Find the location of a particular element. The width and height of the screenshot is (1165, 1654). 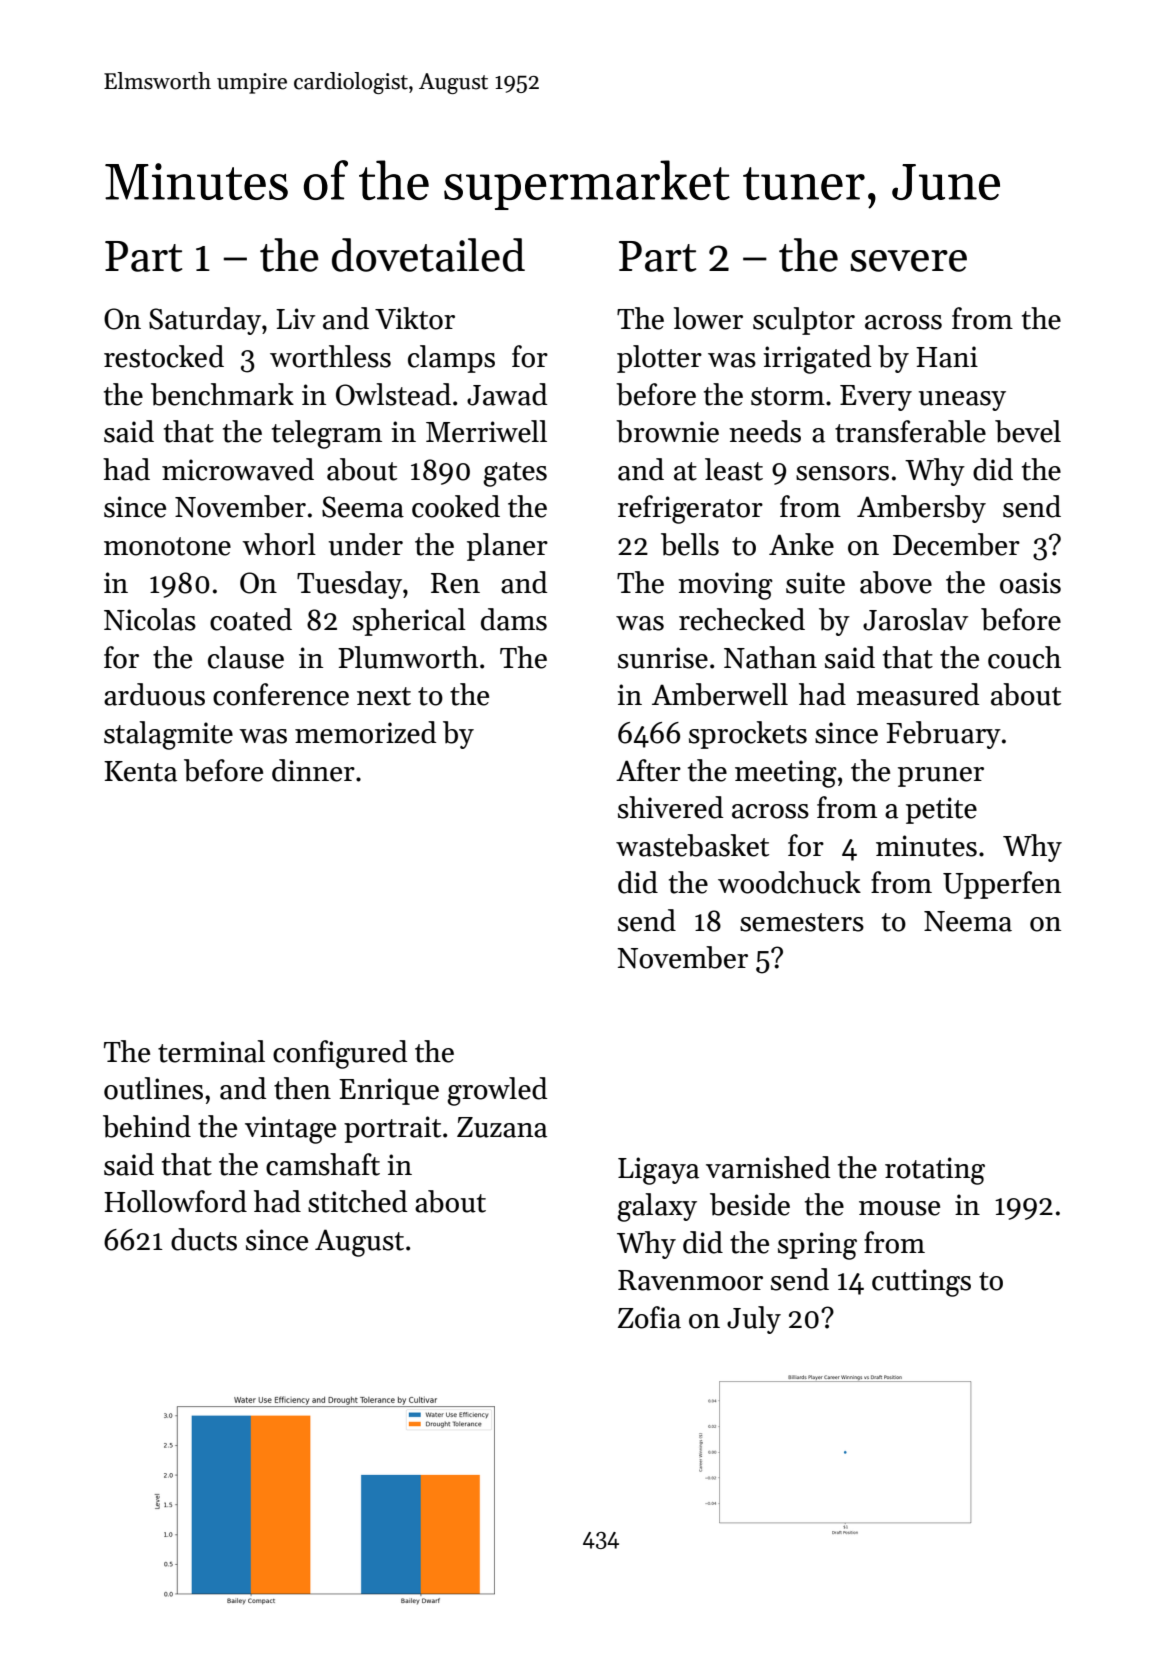

terminal is located at coordinates (211, 1051).
